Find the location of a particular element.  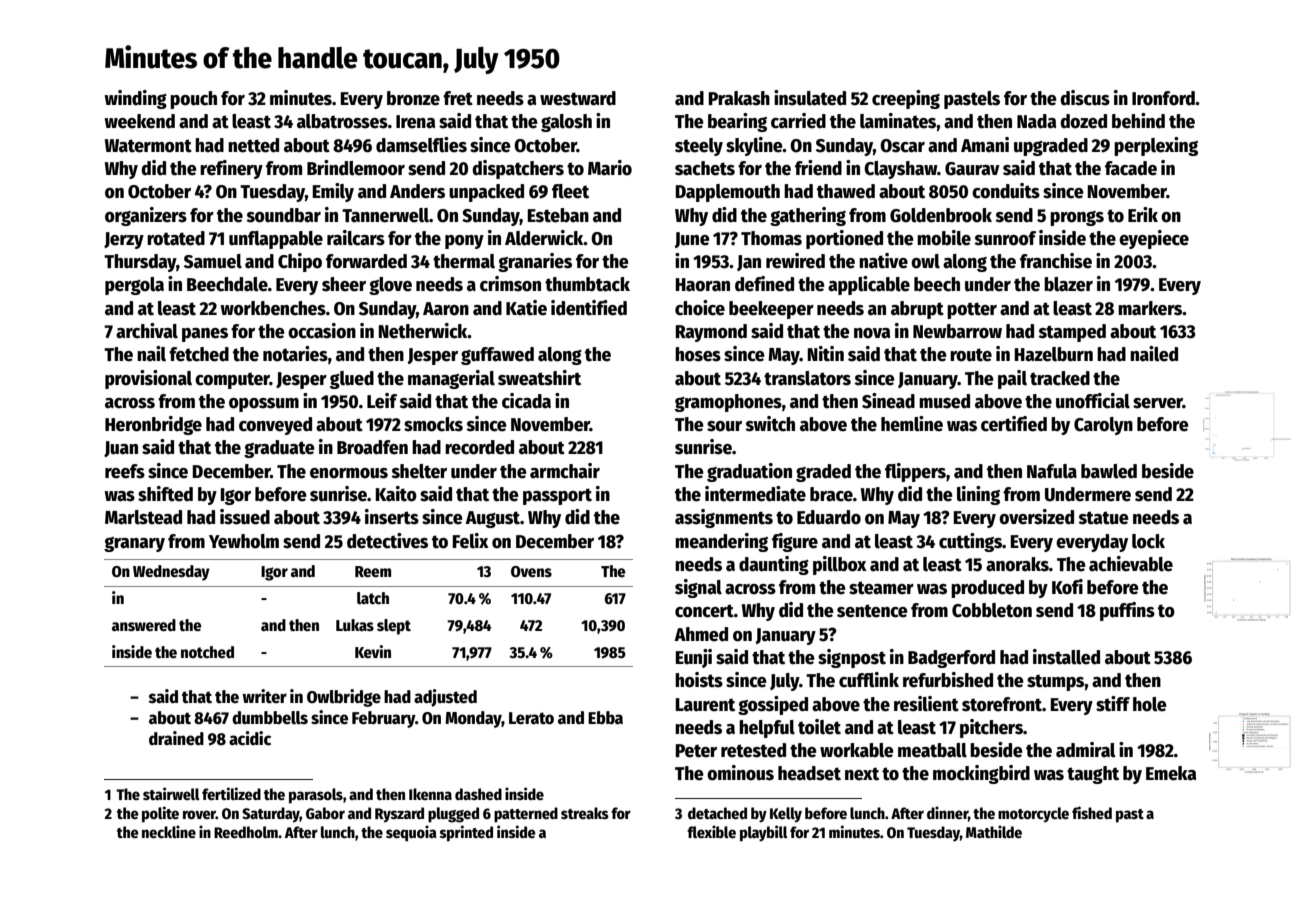

passport is located at coordinates (557, 496).
